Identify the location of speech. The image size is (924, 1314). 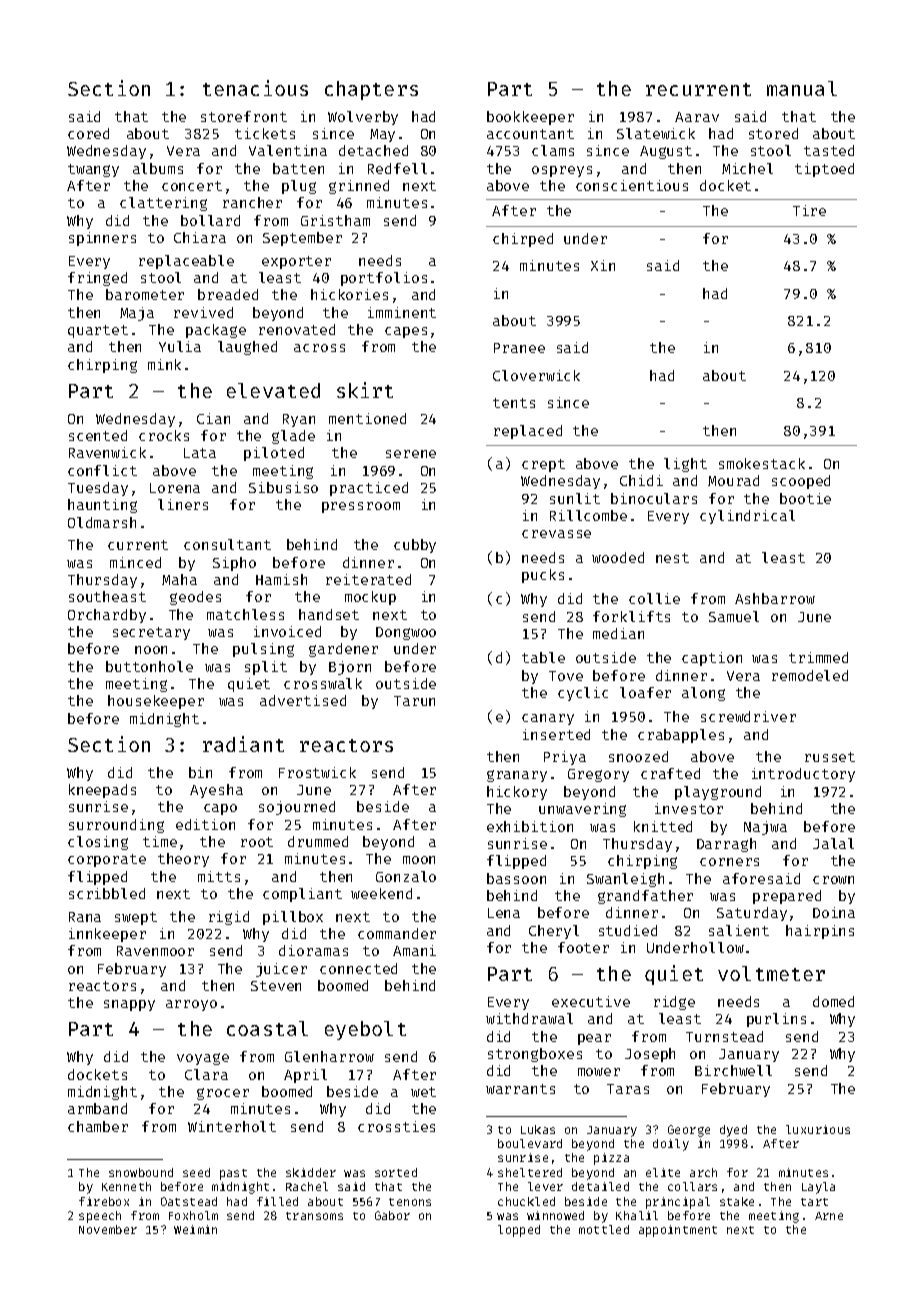
(100, 1217).
